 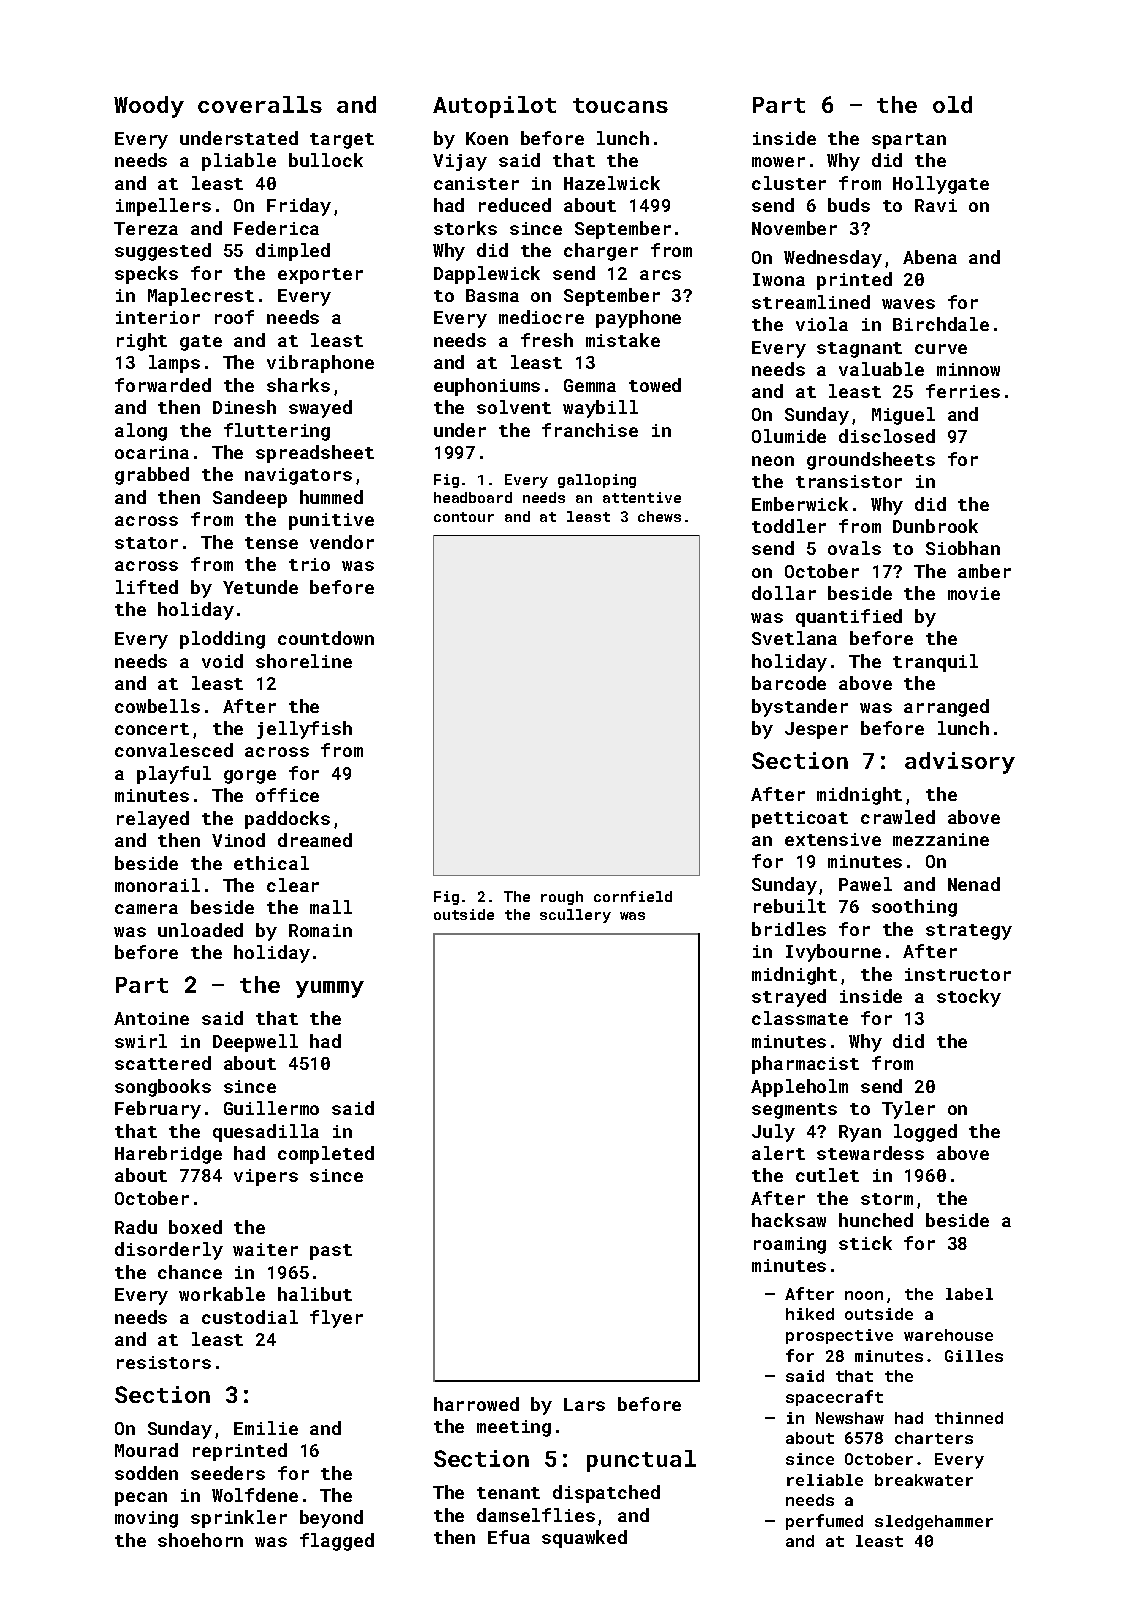 What do you see at coordinates (547, 340) in the image?
I see `fresh` at bounding box center [547, 340].
